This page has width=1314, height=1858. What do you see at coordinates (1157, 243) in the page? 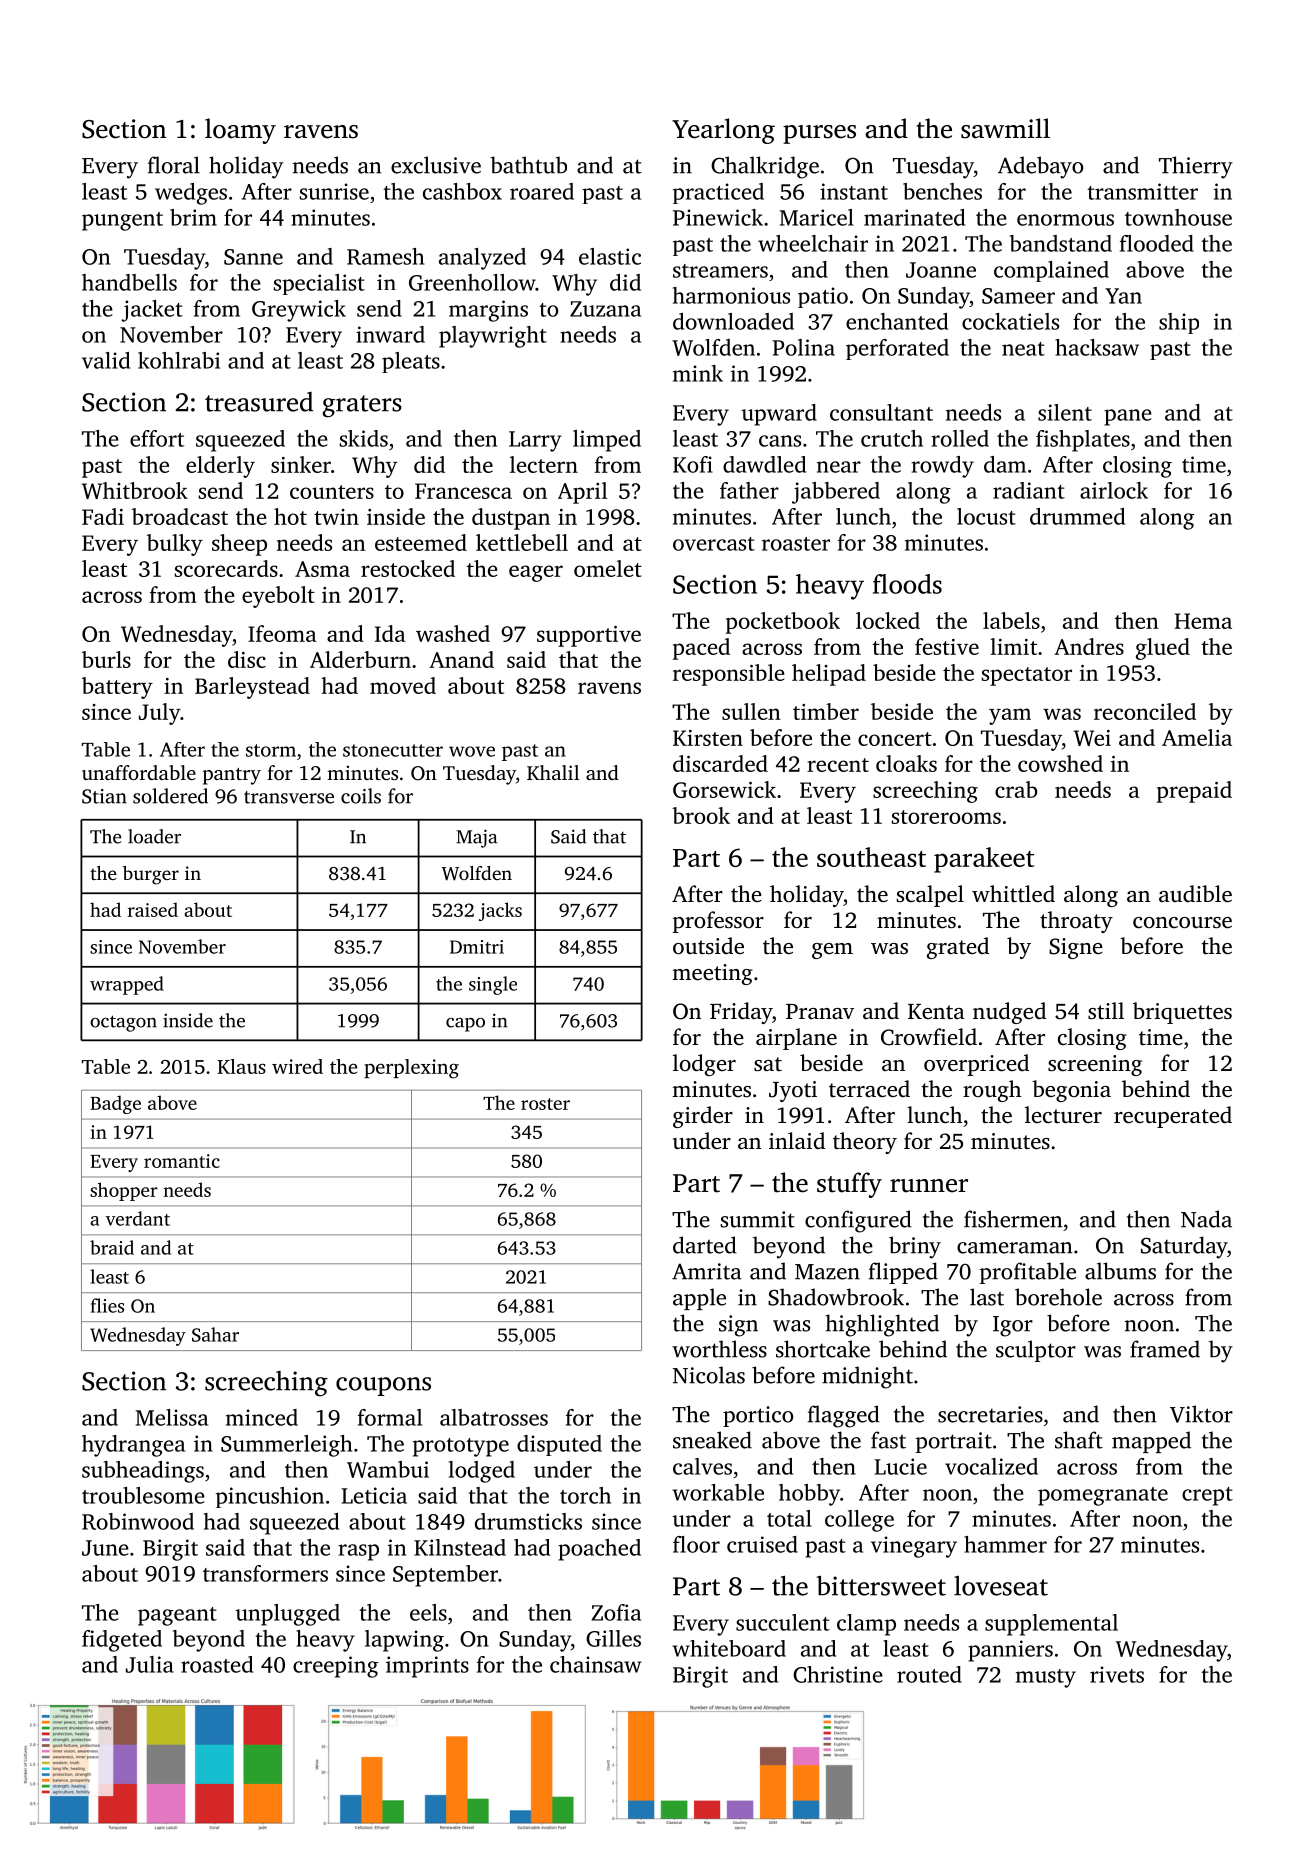
I see `flooded` at bounding box center [1157, 243].
